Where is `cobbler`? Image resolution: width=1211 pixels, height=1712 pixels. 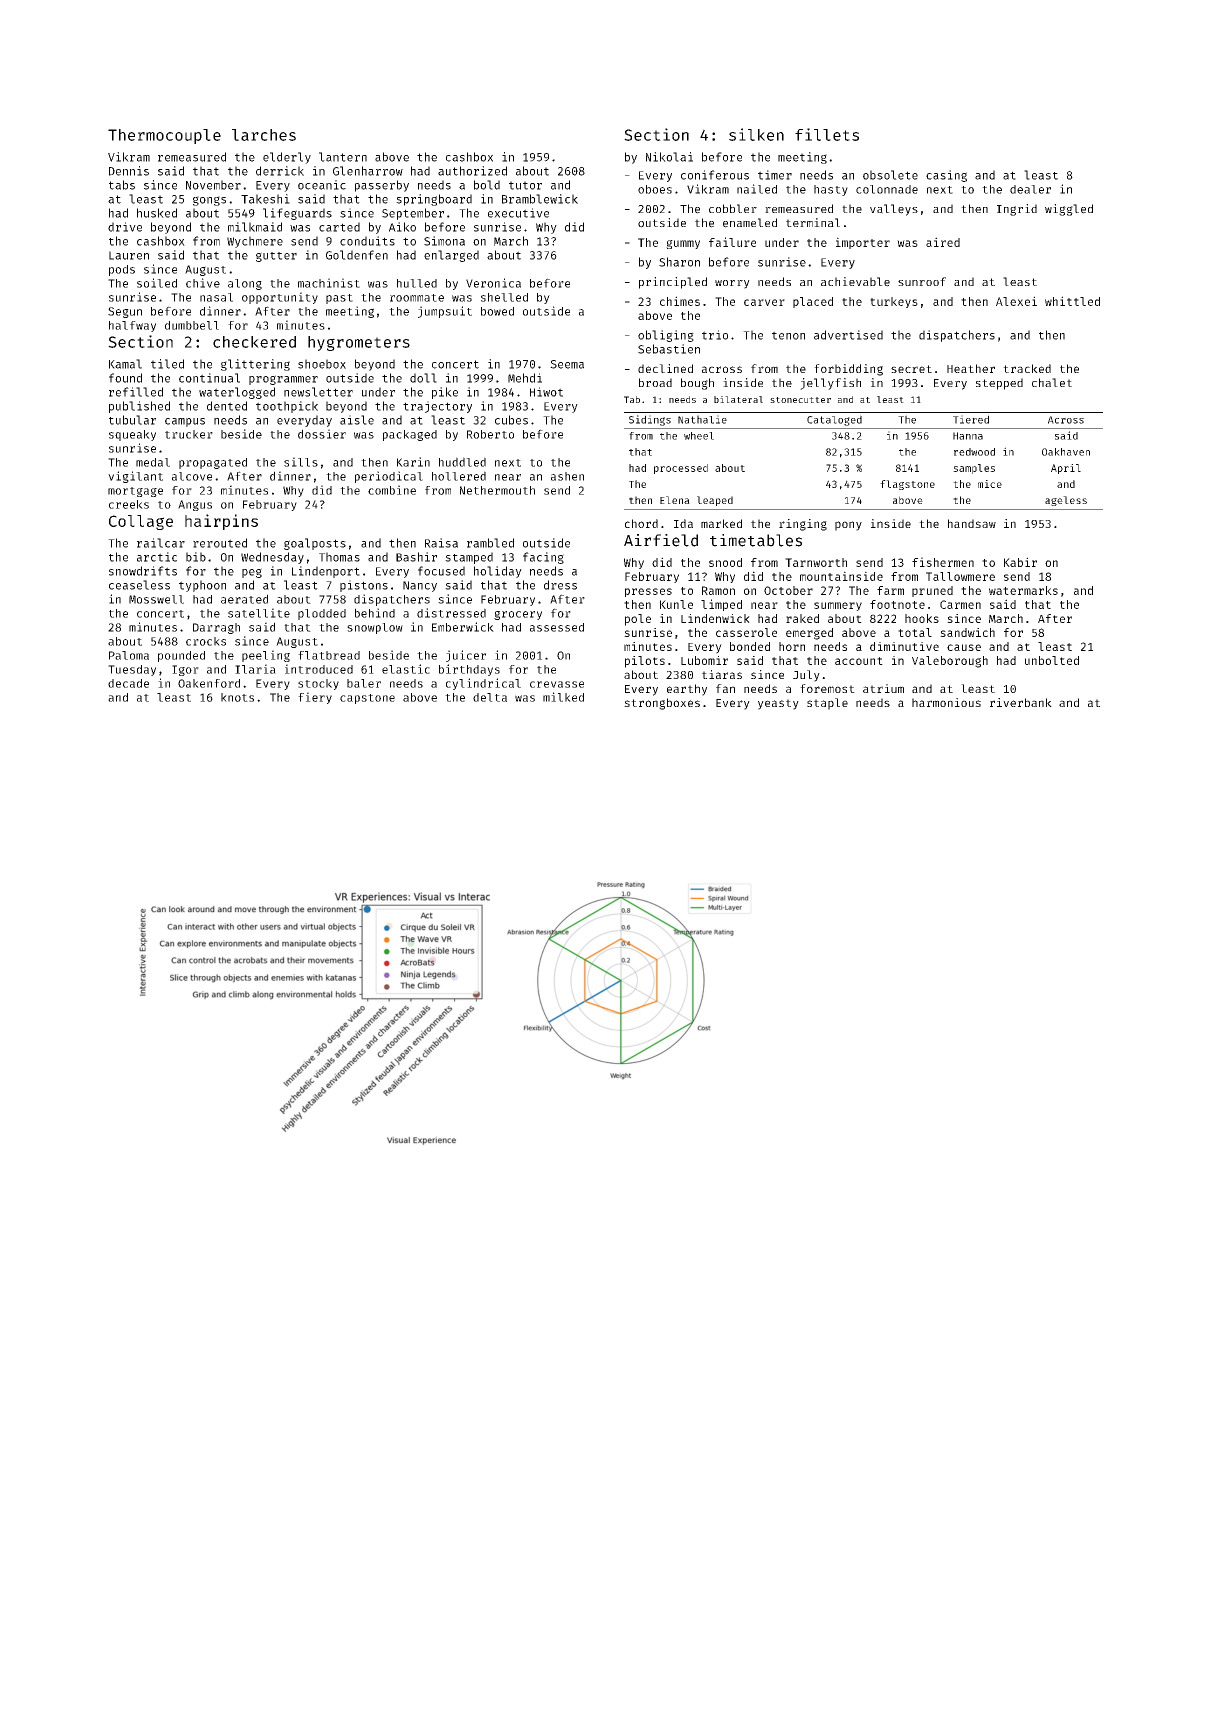
cobbler is located at coordinates (733, 208).
